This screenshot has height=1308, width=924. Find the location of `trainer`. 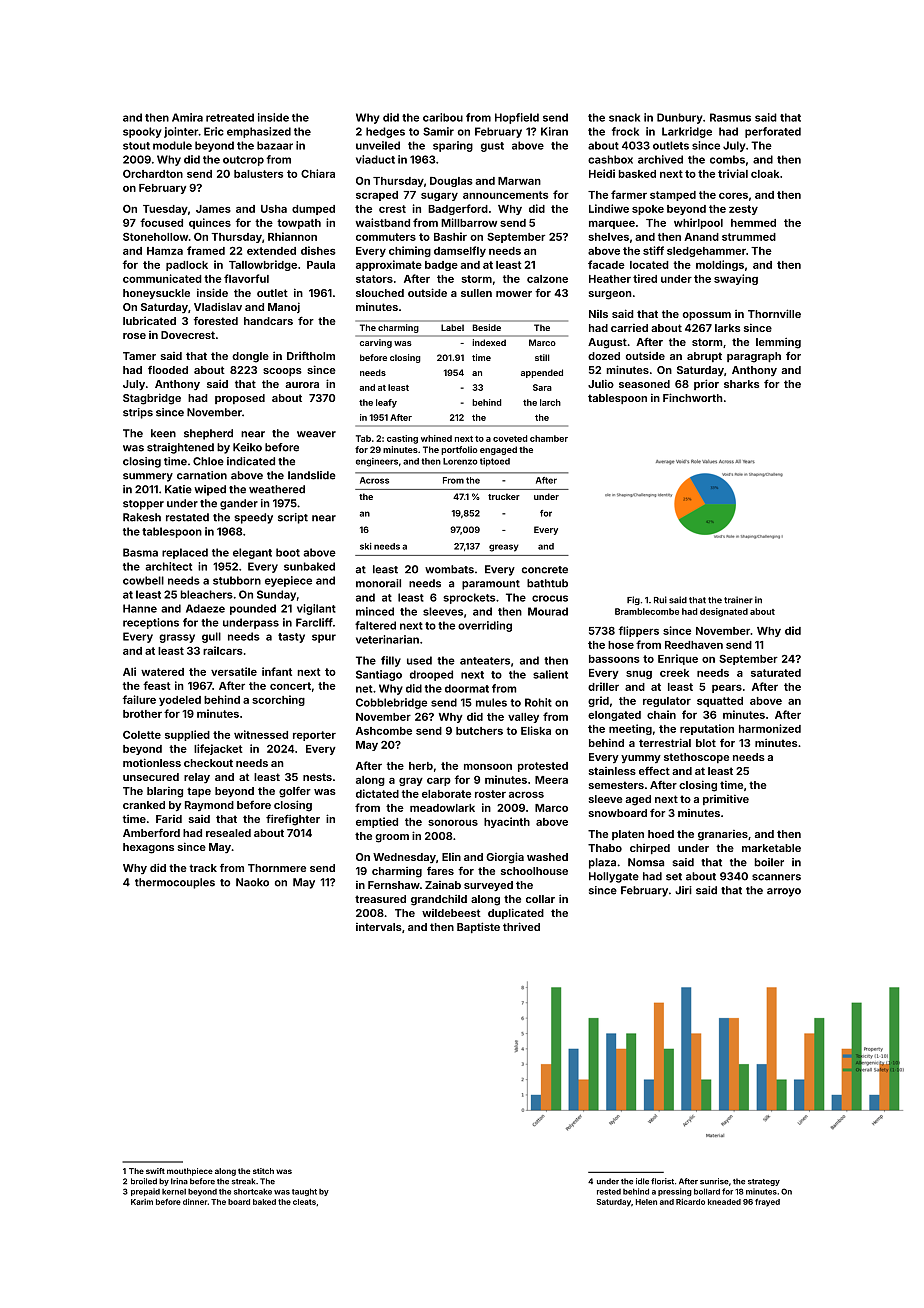

trainer is located at coordinates (738, 600).
